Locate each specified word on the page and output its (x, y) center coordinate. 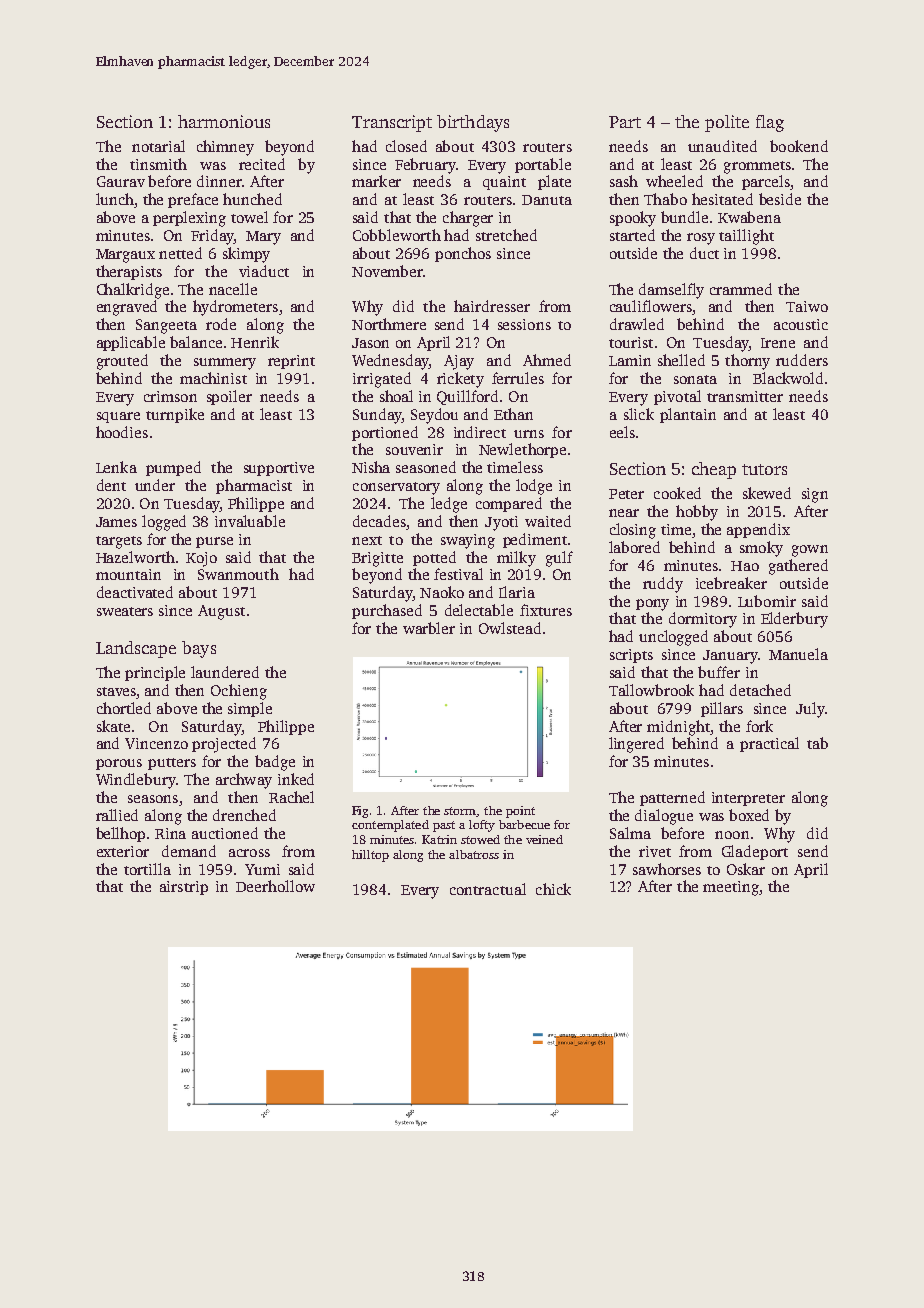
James (116, 522)
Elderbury (794, 620)
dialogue (664, 817)
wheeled (674, 181)
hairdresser (492, 306)
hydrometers (235, 308)
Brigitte (377, 559)
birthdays (473, 123)
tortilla (147, 869)
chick (553, 889)
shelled (681, 360)
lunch (115, 199)
